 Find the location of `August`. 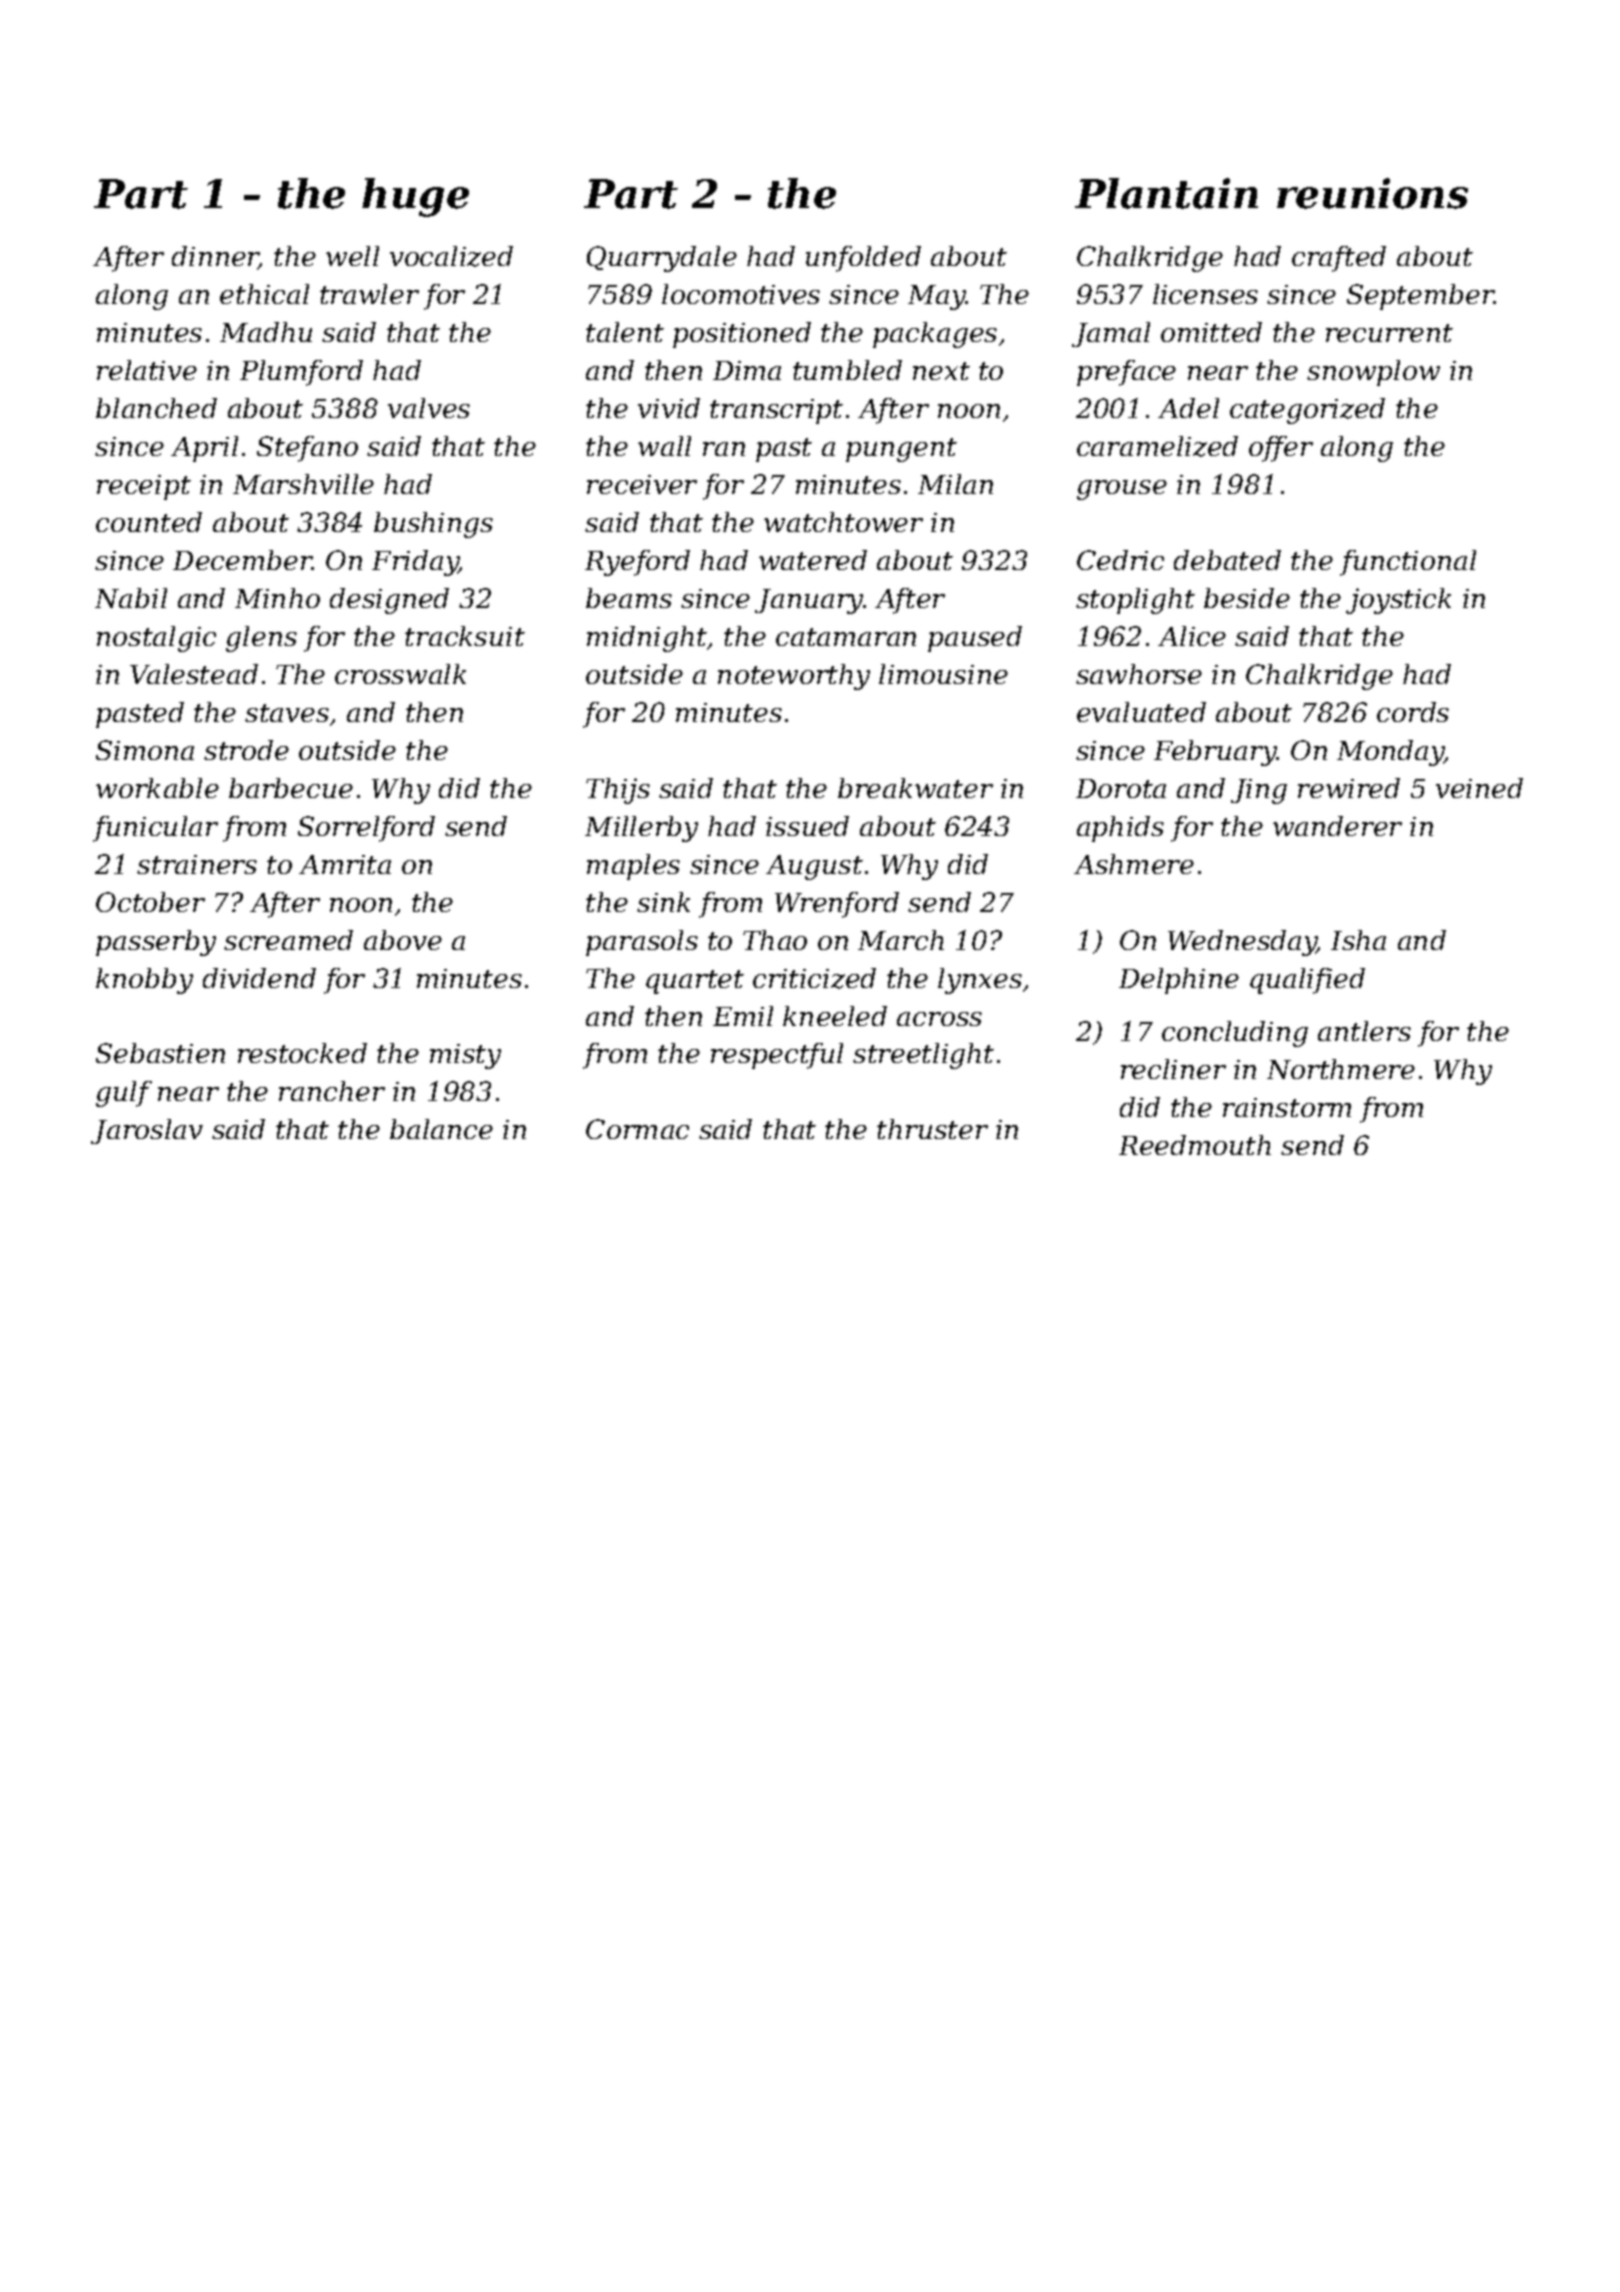

August is located at coordinates (814, 867).
